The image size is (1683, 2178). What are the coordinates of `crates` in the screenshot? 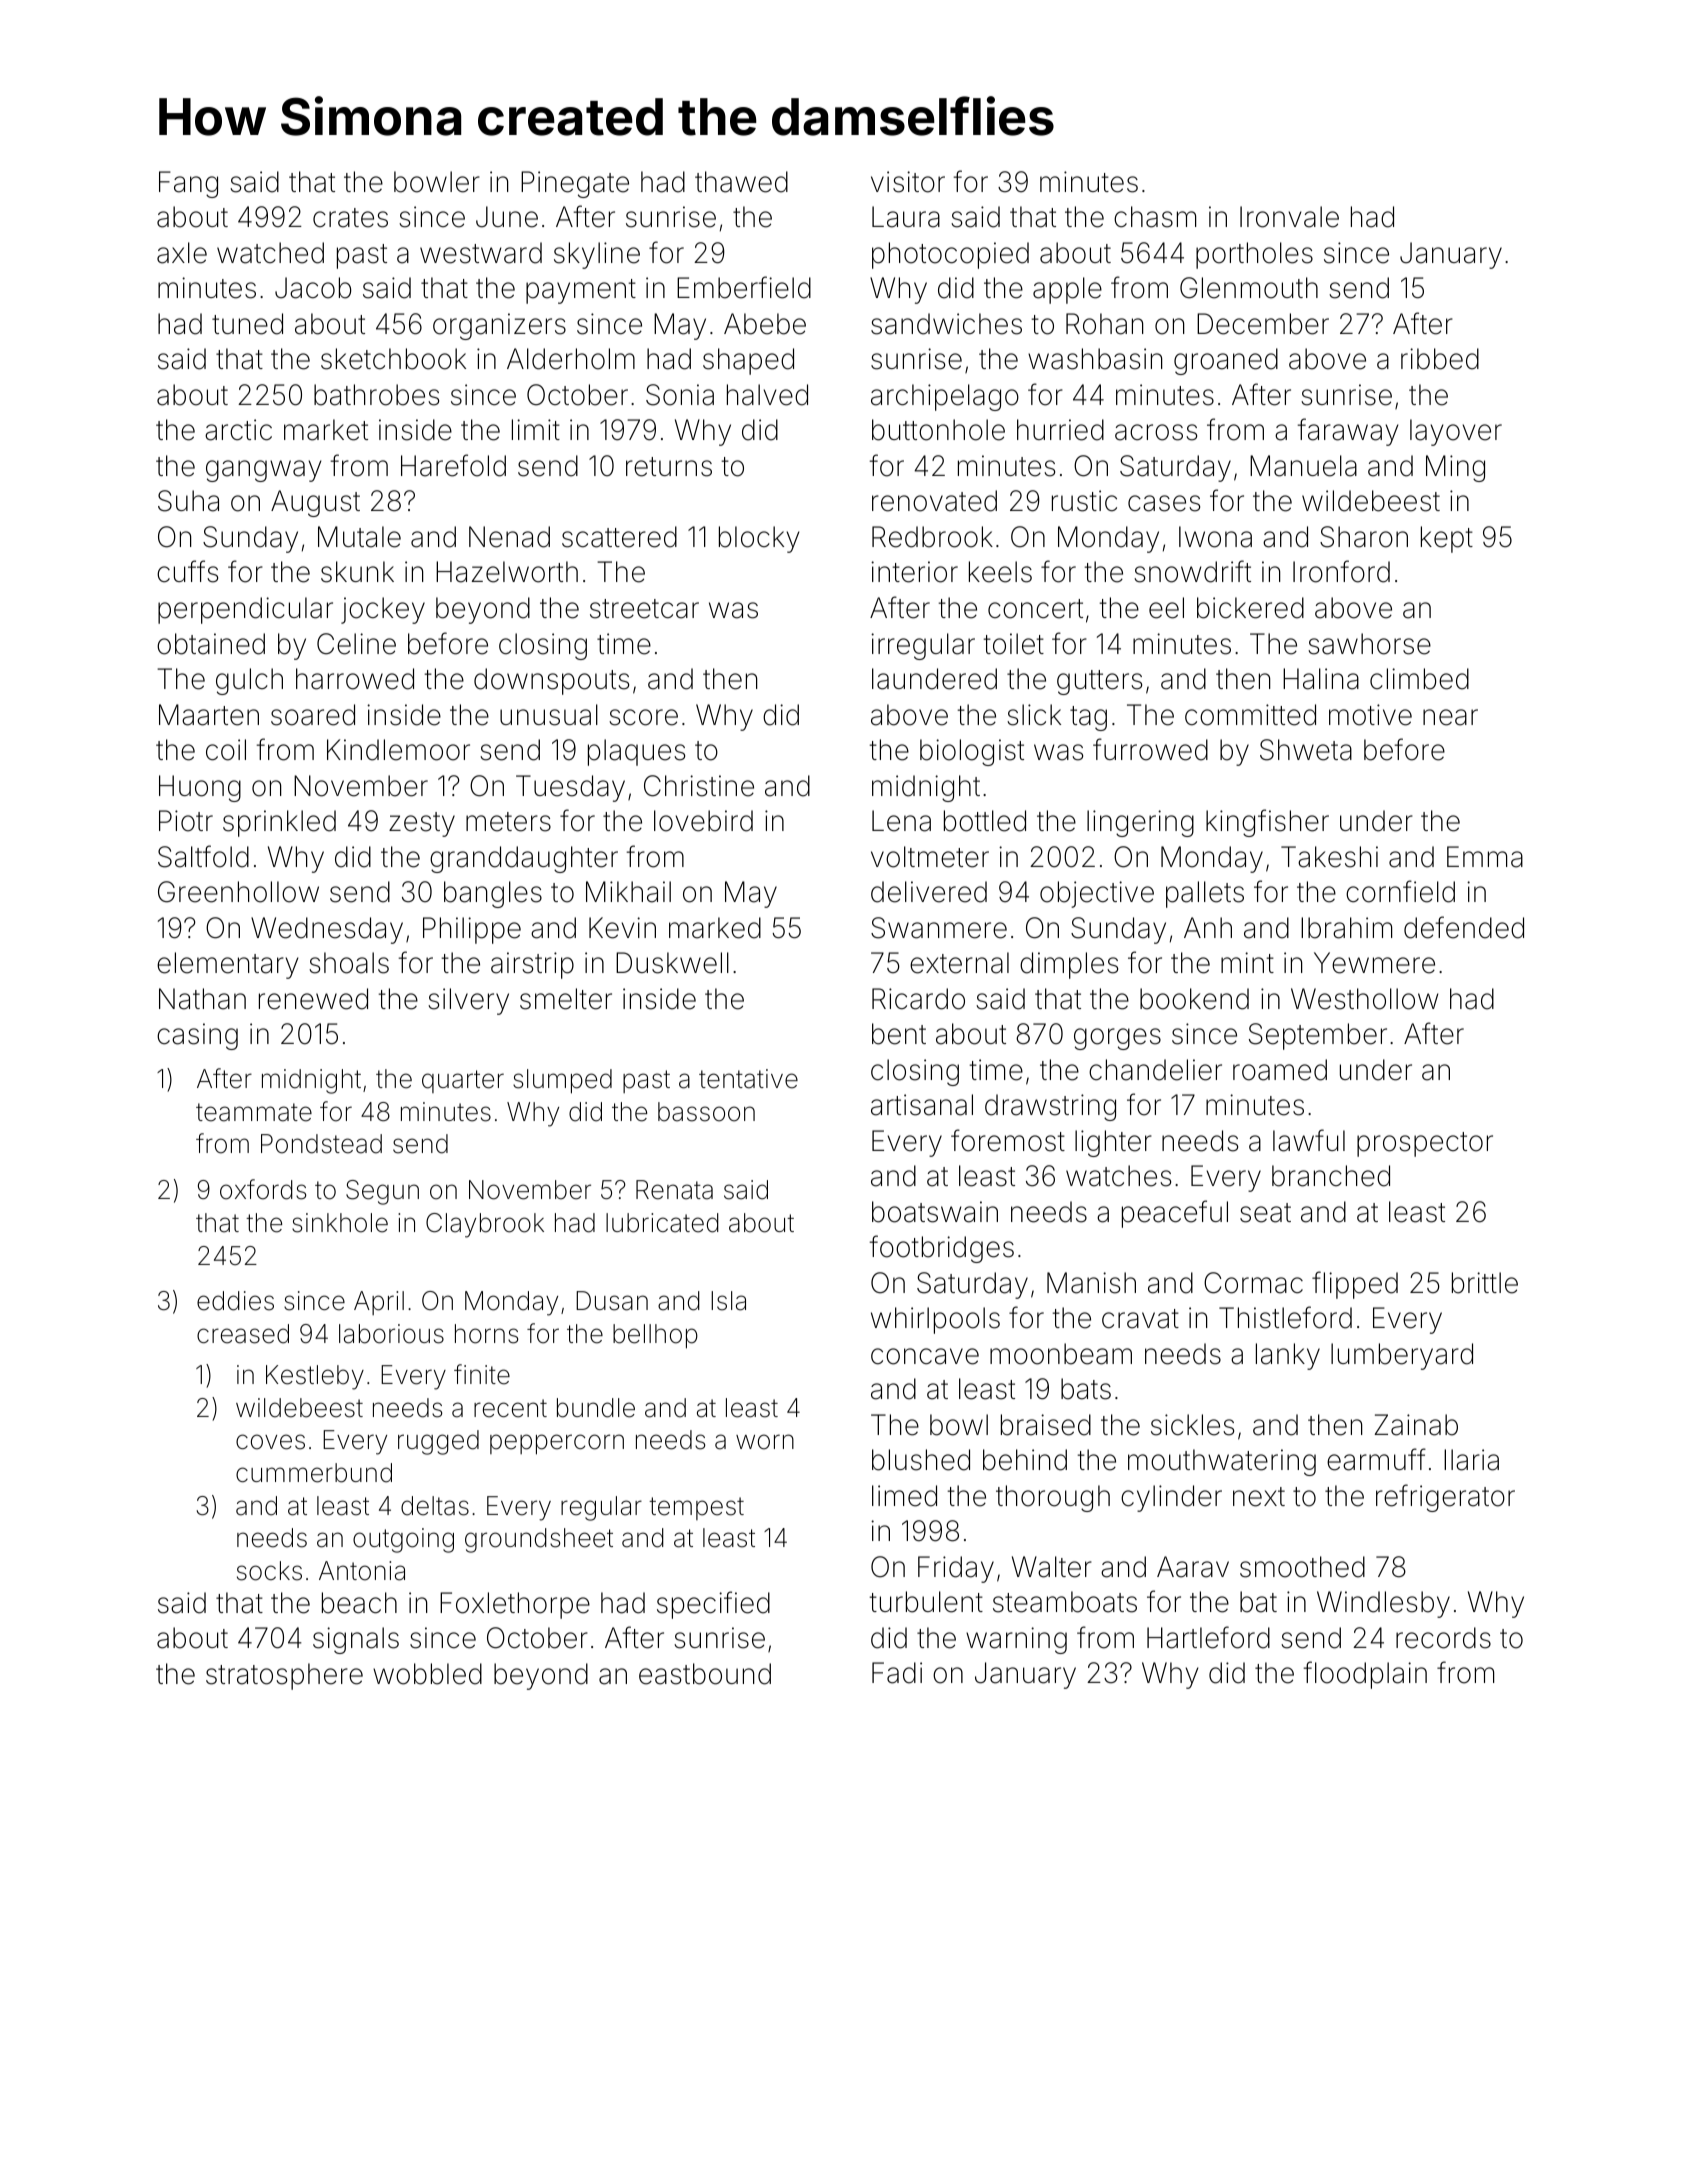 It's located at (350, 218).
